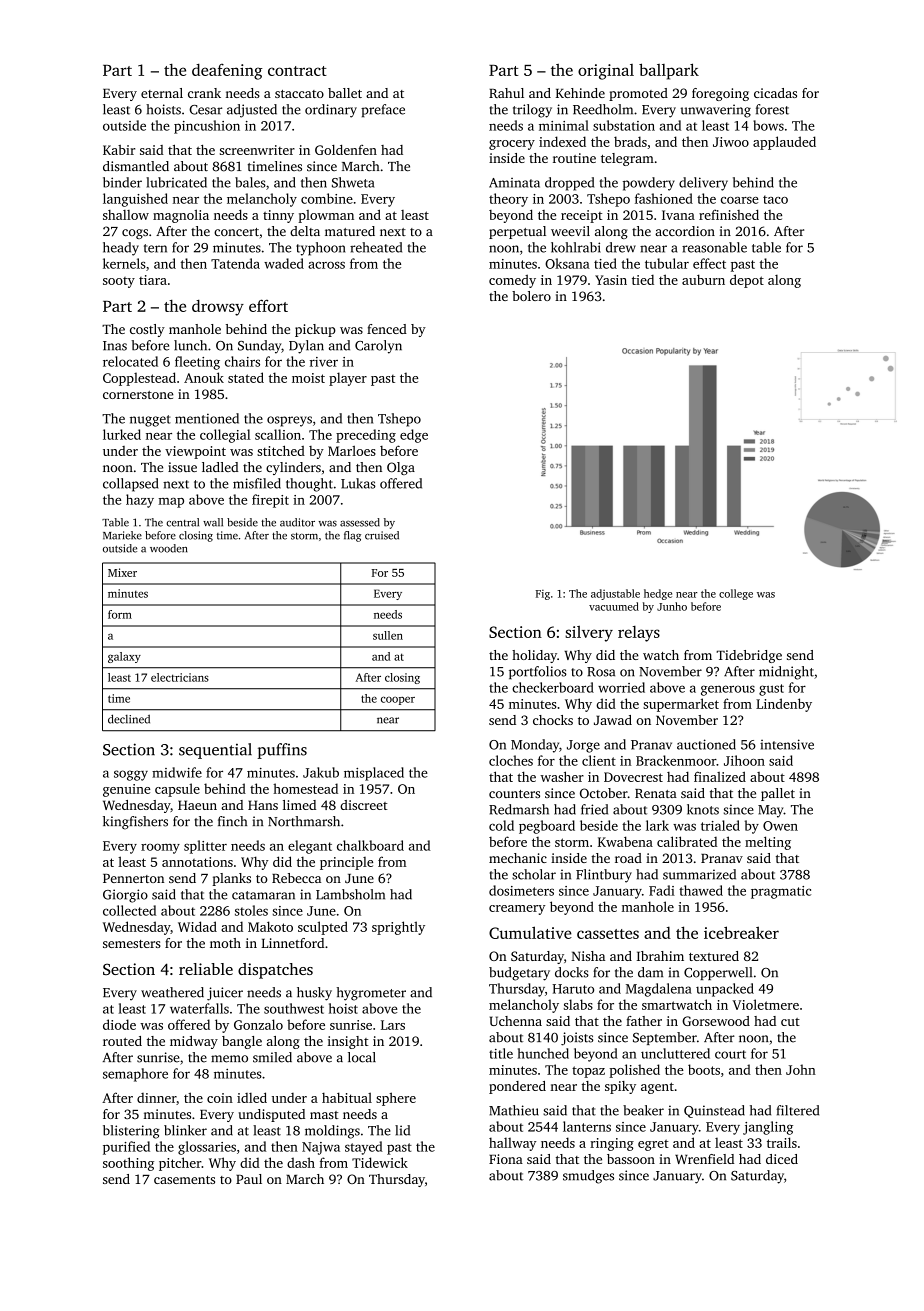 This screenshot has height=1311, width=924. What do you see at coordinates (250, 182) in the screenshot?
I see `bales` at bounding box center [250, 182].
